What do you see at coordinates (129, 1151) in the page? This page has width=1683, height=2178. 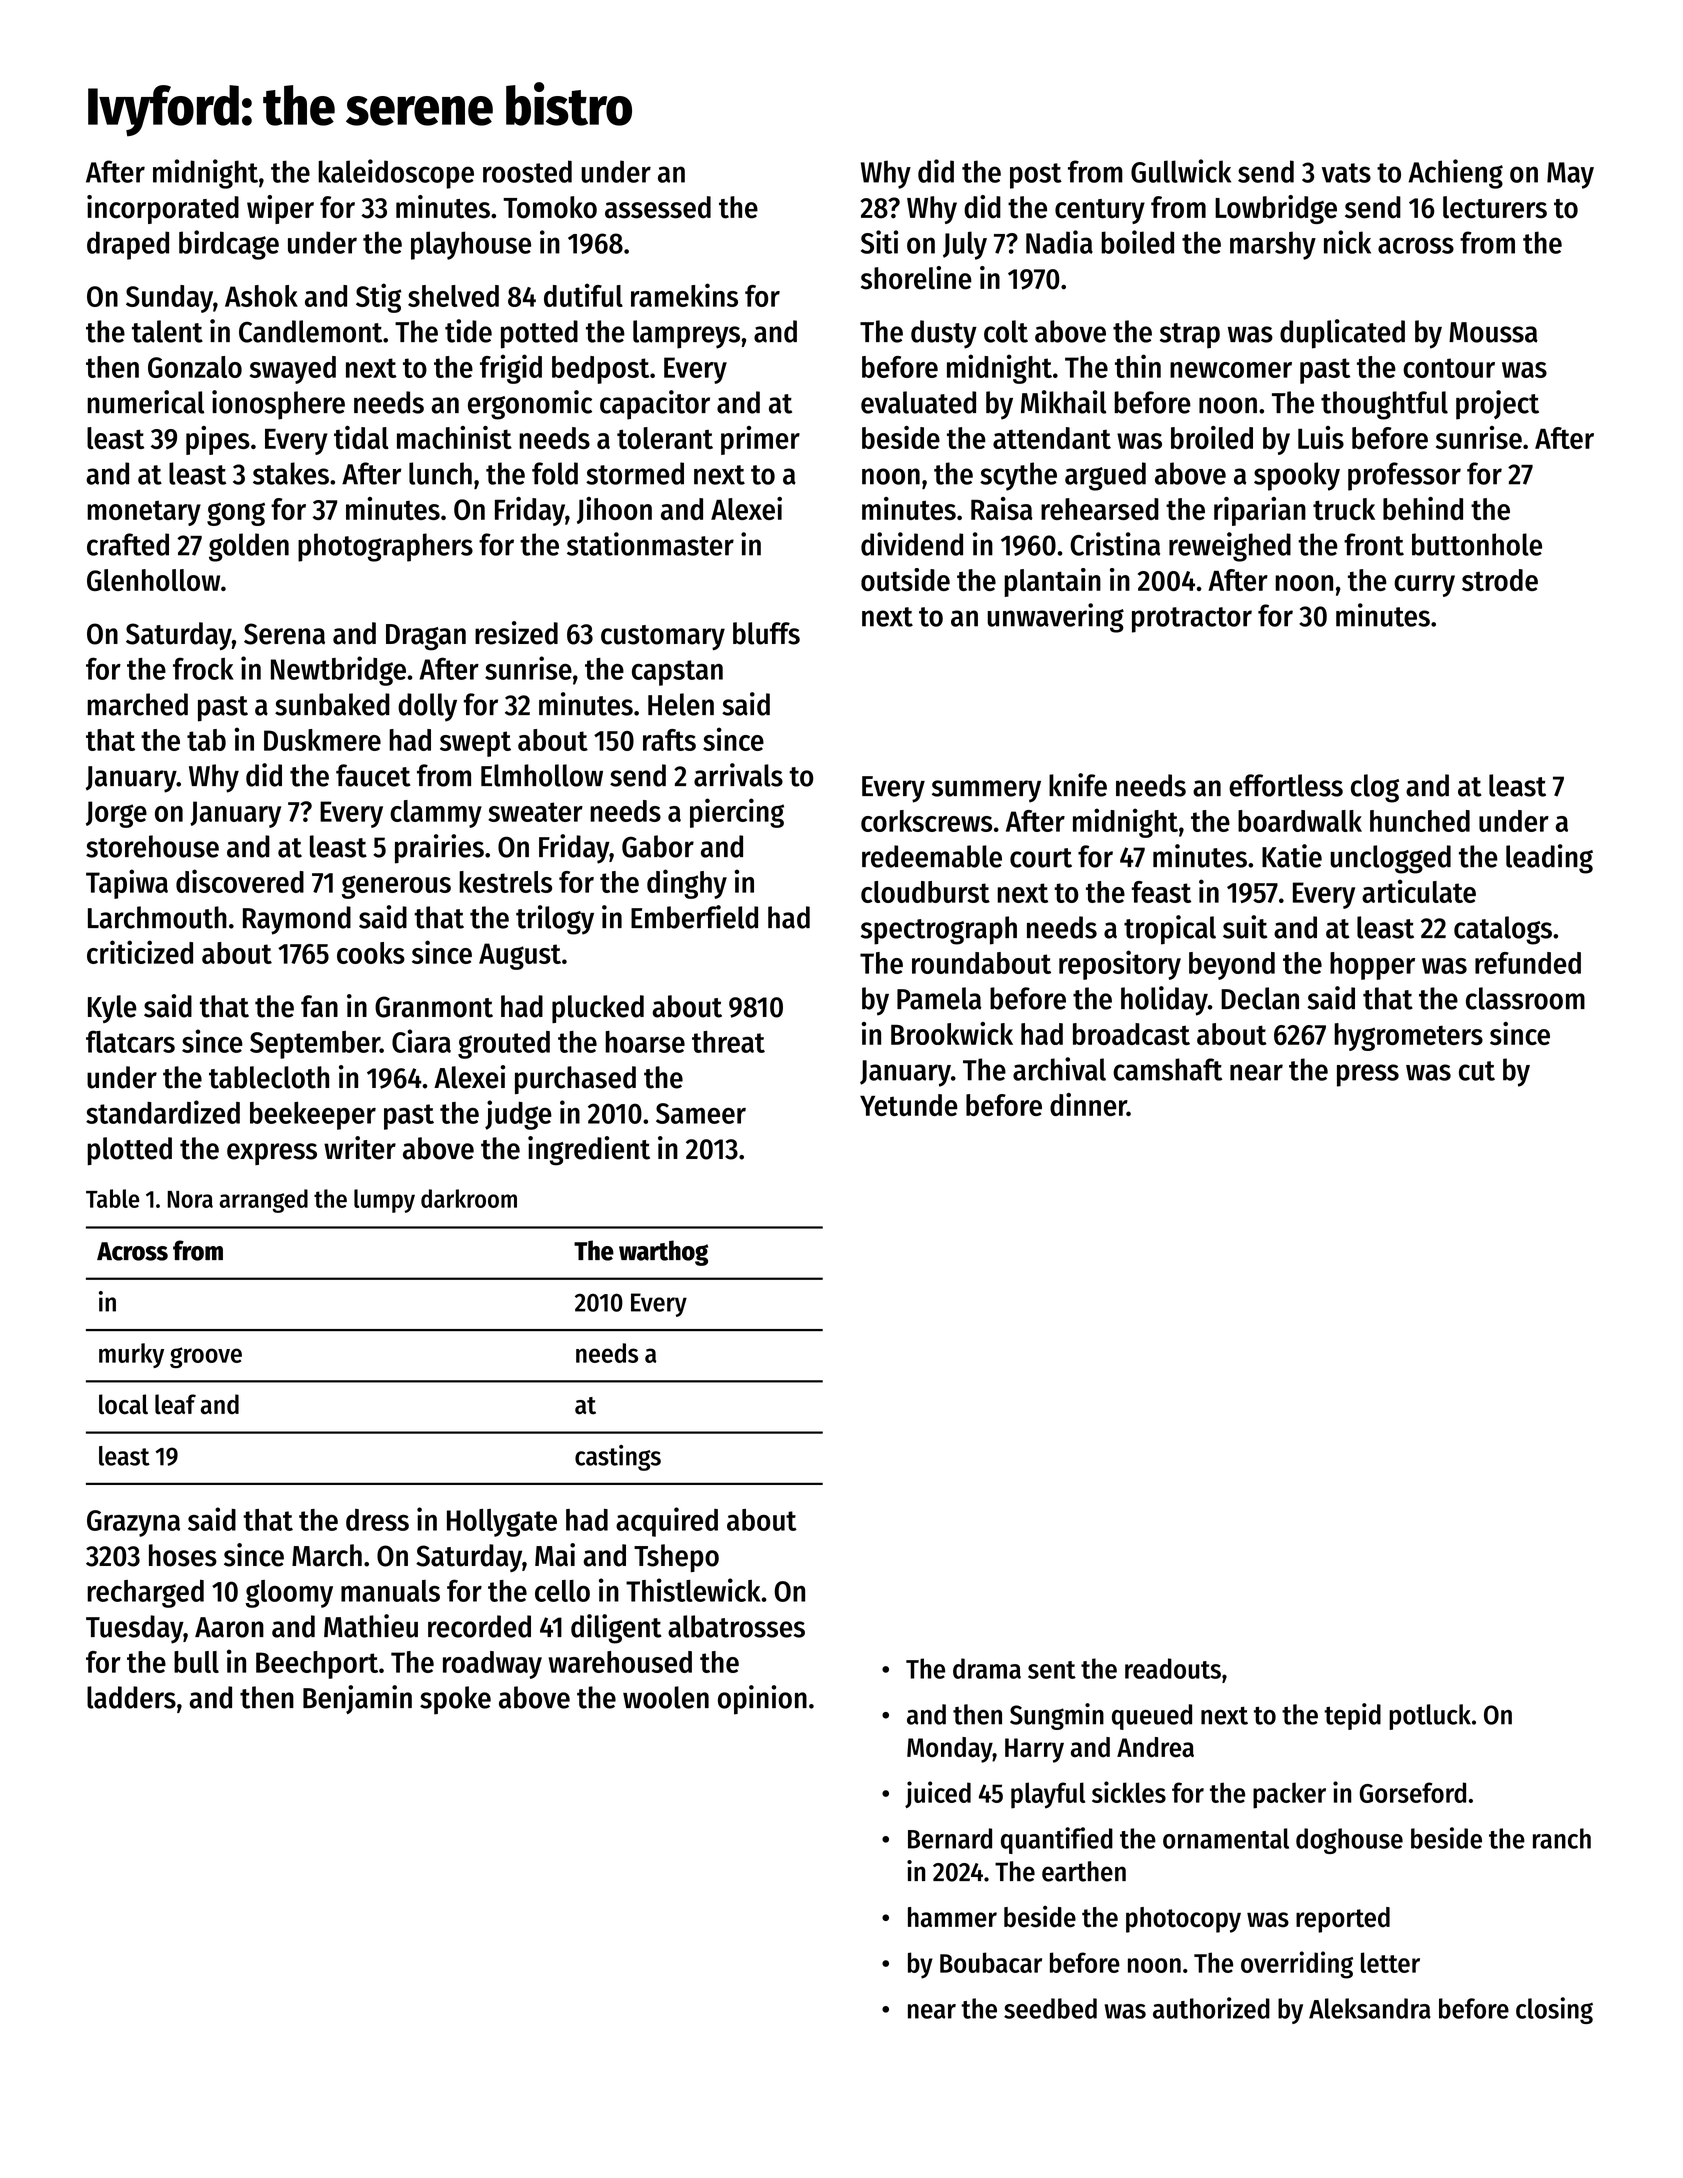 I see `plotted` at bounding box center [129, 1151].
